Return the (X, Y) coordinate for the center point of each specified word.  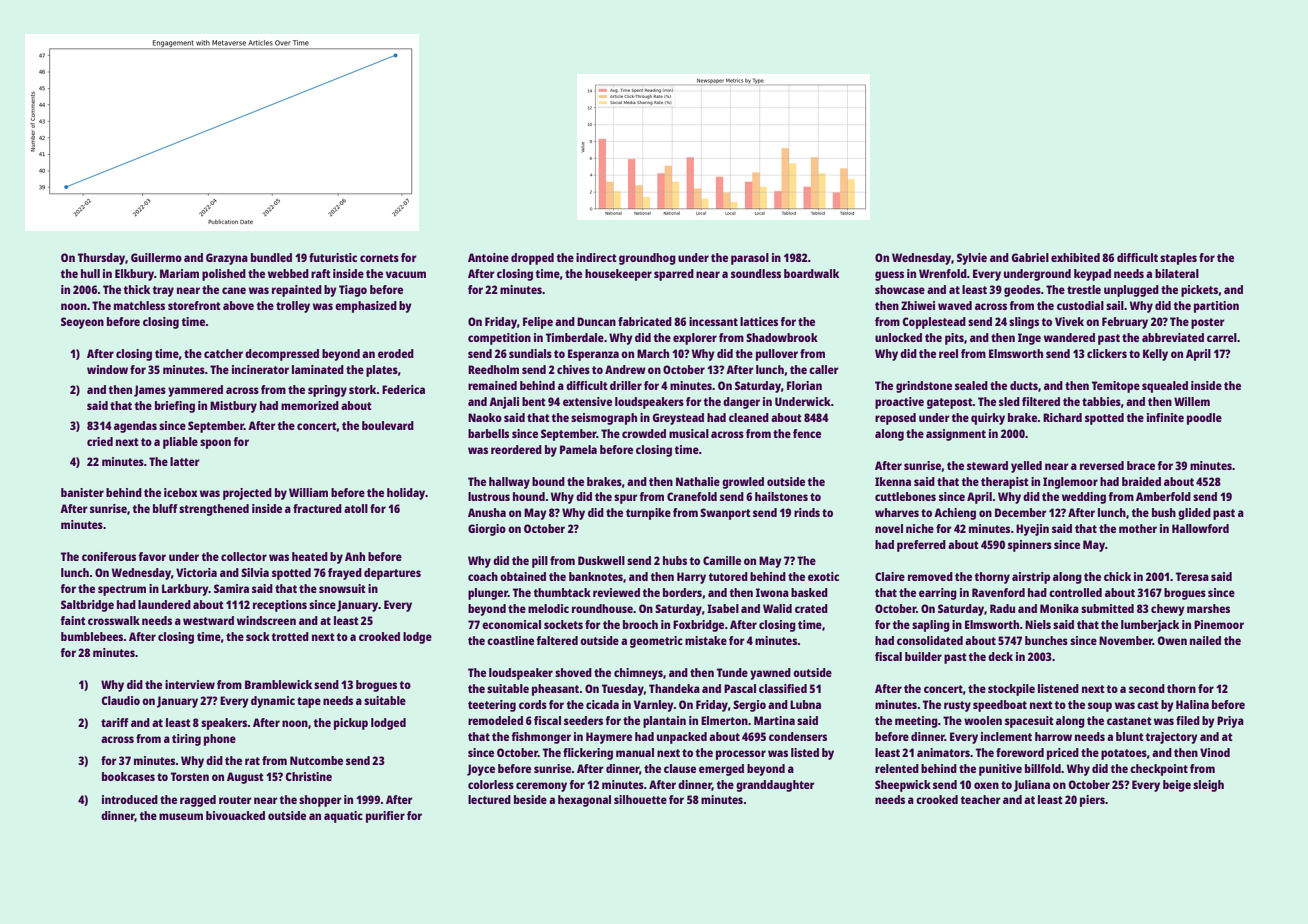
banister (82, 492)
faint (73, 620)
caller (824, 369)
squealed (1165, 387)
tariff (114, 722)
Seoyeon (82, 323)
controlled (1075, 592)
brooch (640, 624)
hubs (675, 560)
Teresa (1192, 576)
